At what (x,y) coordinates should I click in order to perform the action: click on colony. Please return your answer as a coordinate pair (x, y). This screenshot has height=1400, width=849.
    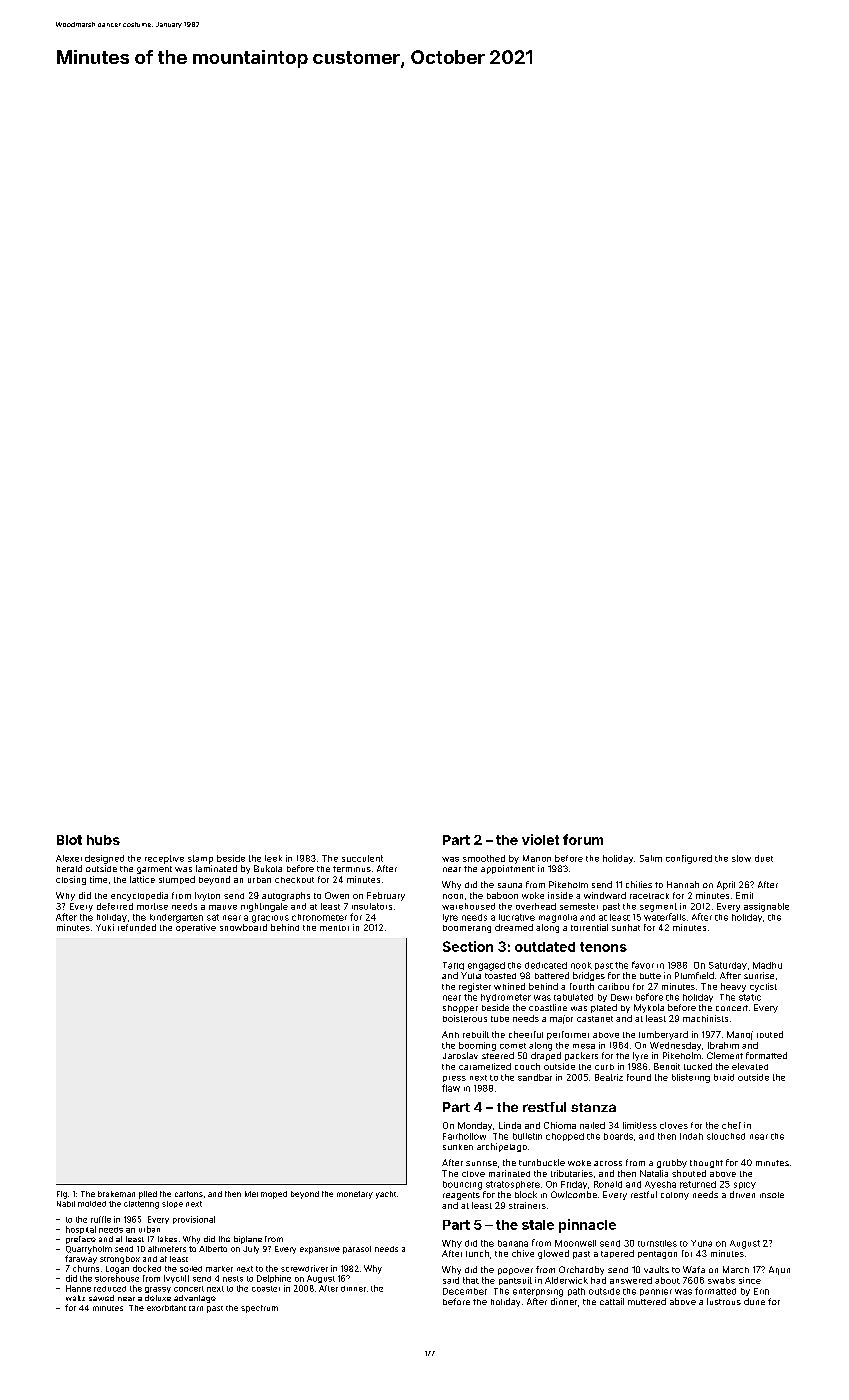
    Looking at the image, I should click on (675, 1196).
